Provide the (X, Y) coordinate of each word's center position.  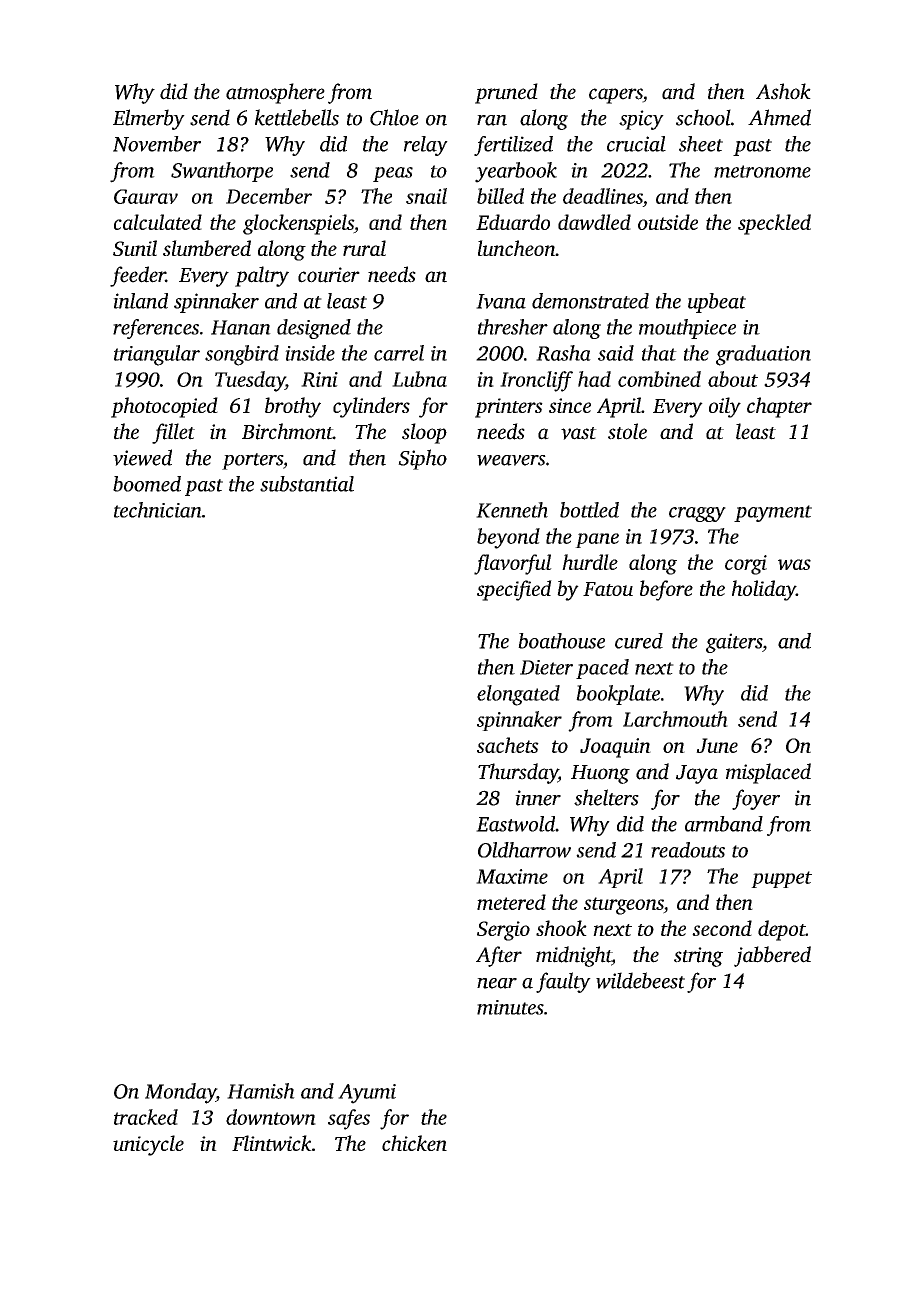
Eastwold (515, 824)
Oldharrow (524, 850)
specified (514, 590)
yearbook (516, 172)
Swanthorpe (222, 172)
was (794, 564)
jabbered (772, 956)
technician (158, 510)
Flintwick (272, 1143)
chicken (414, 1143)
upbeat (717, 303)
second (722, 928)
